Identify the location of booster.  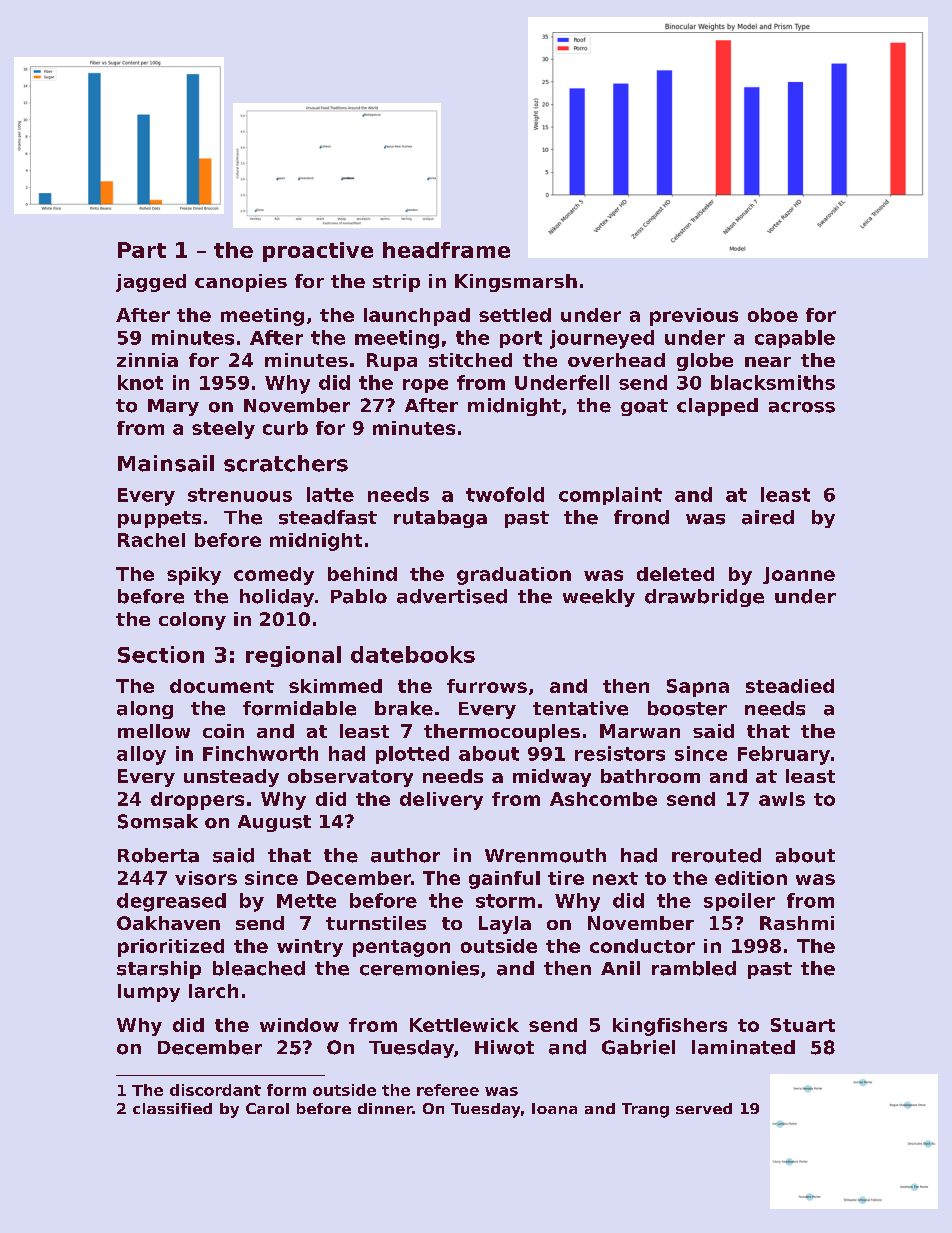
(687, 708).
